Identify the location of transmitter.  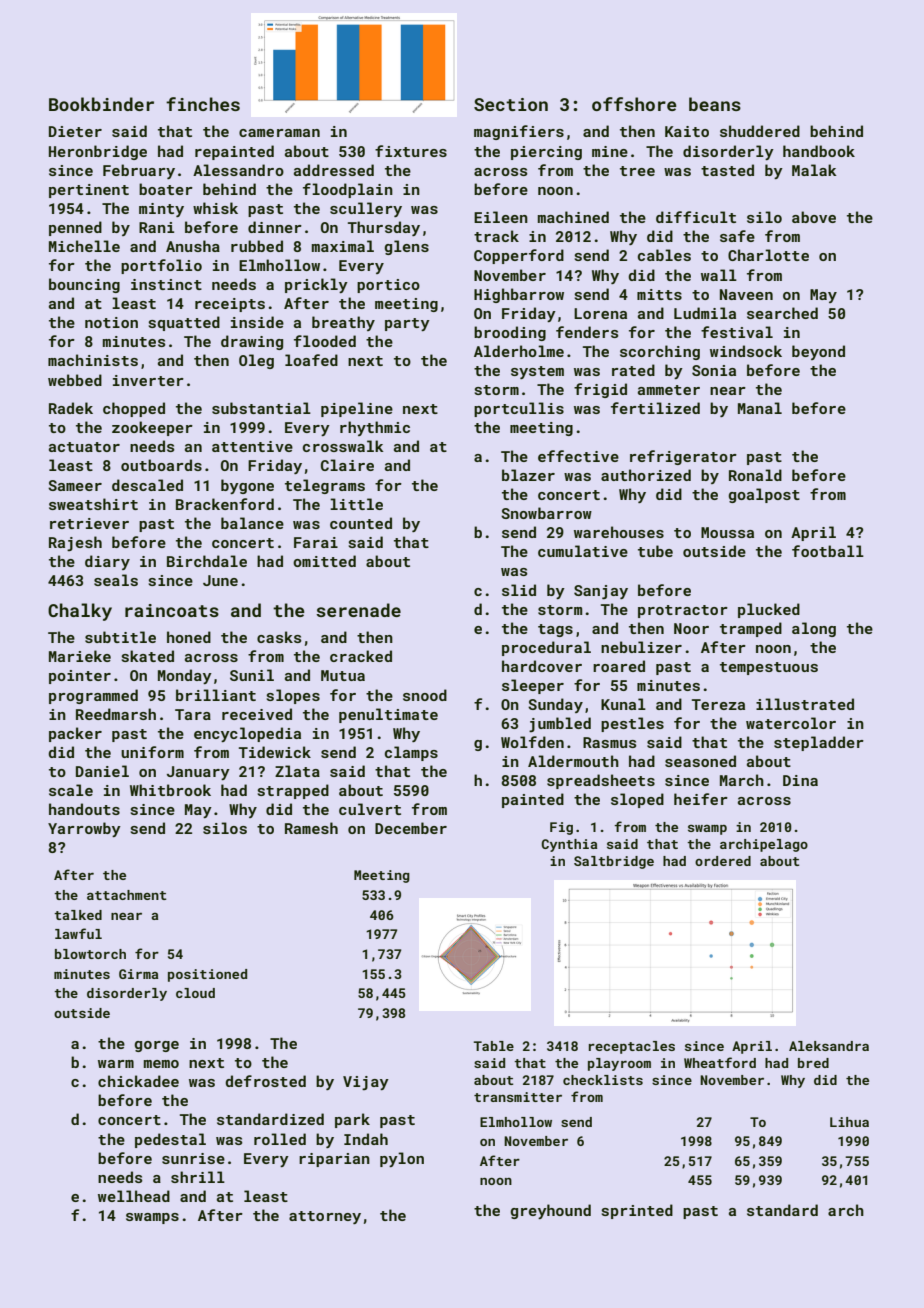
(518, 1097).
